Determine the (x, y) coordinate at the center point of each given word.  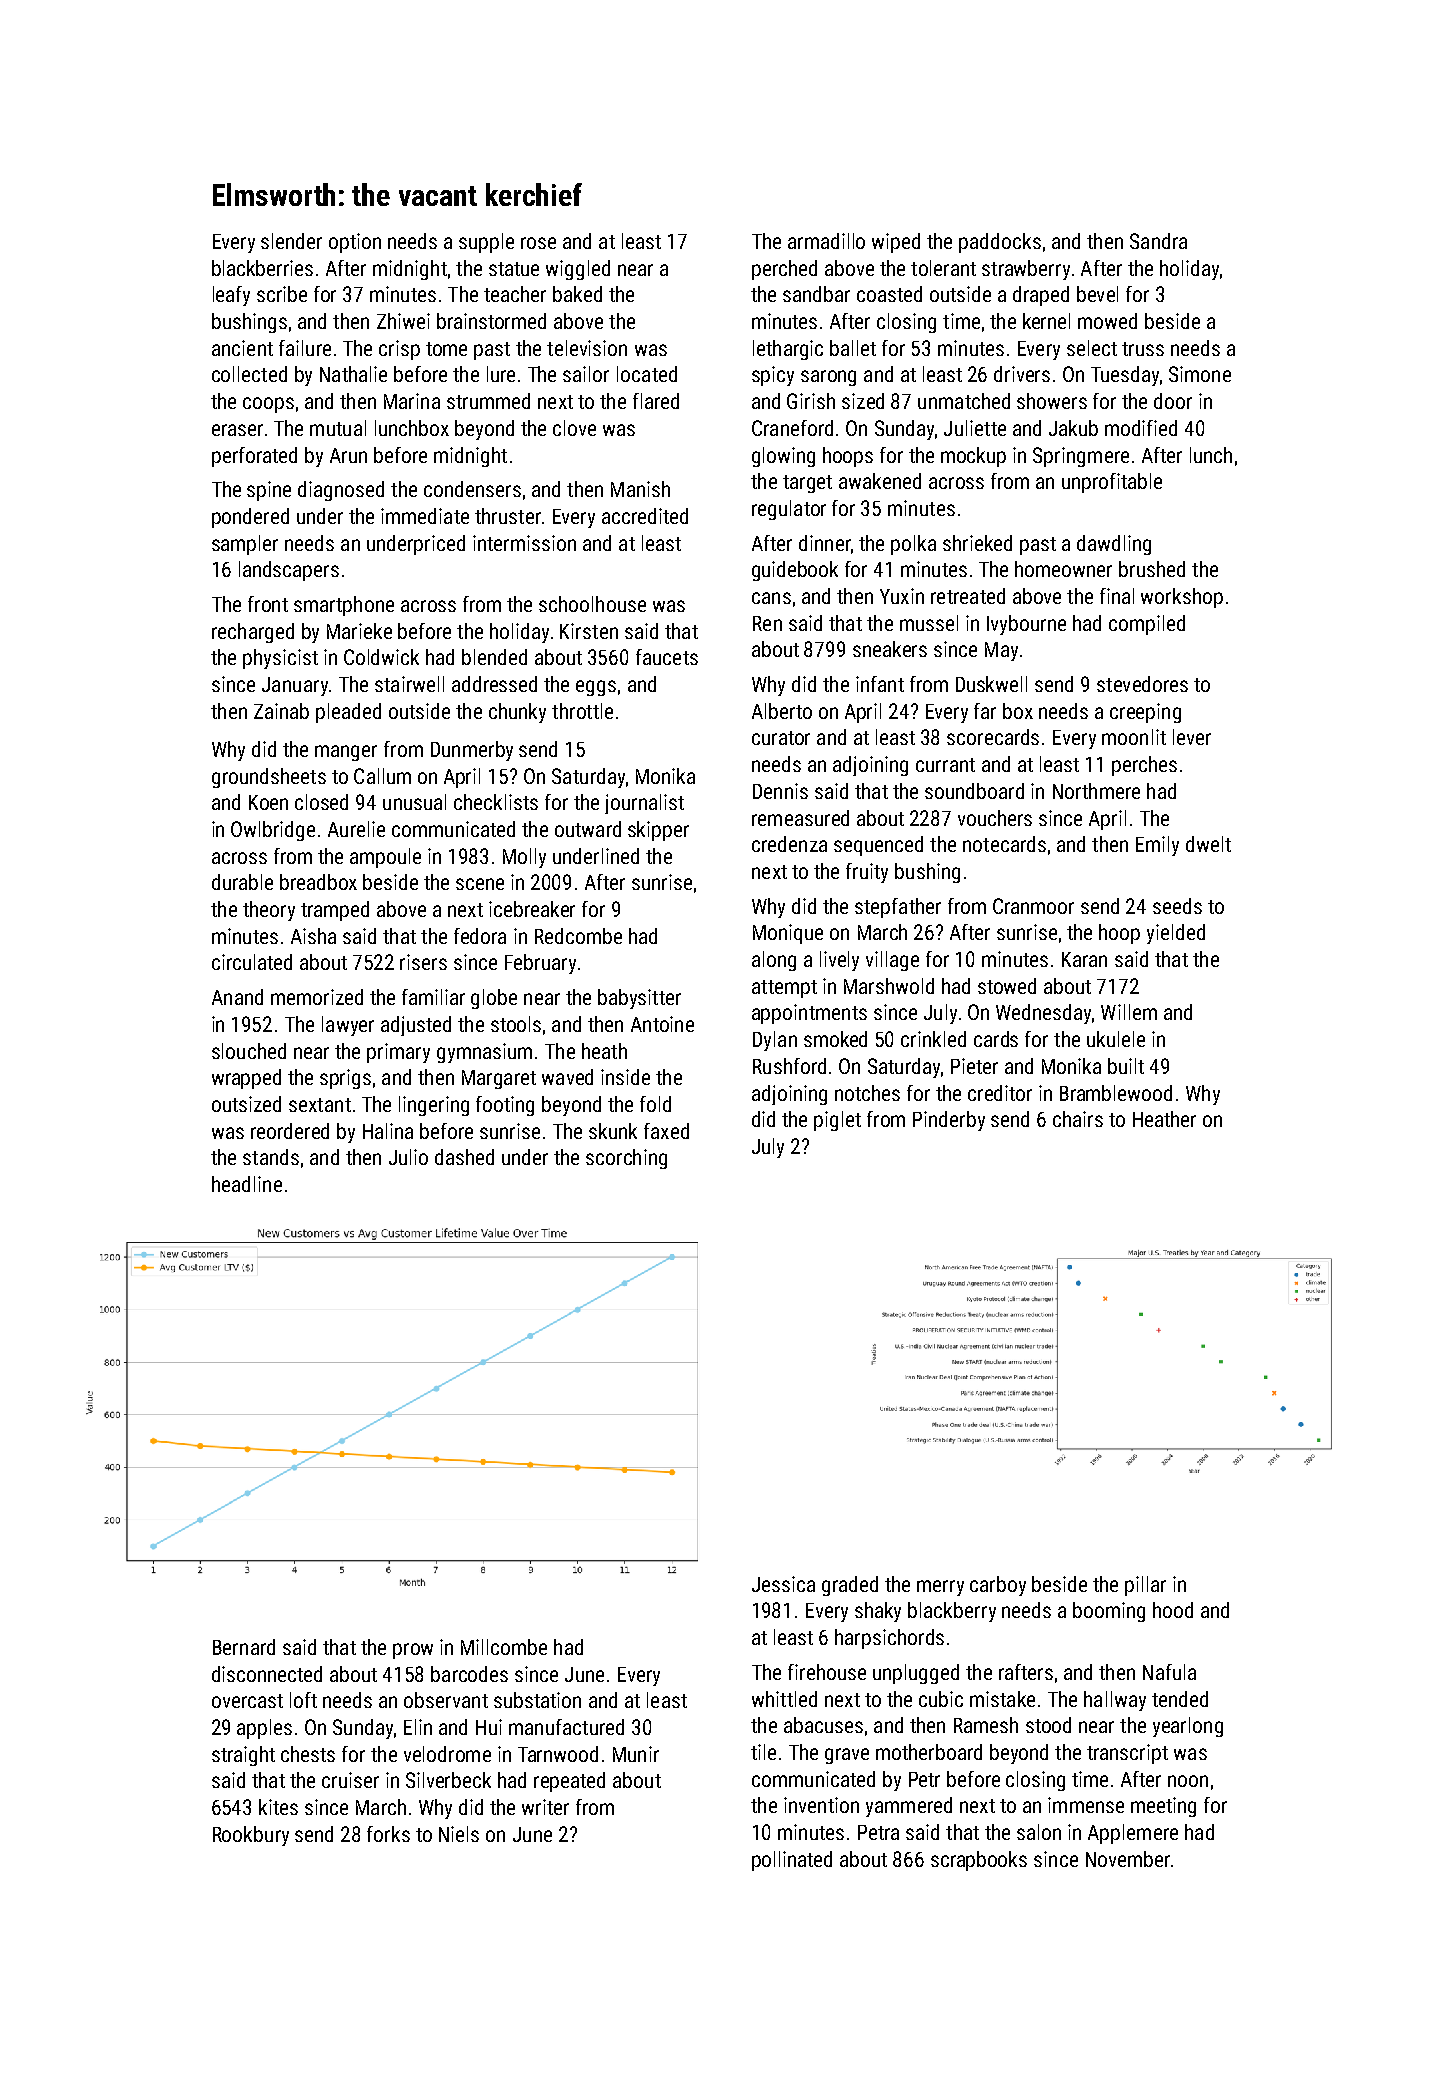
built (1126, 1066)
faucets (667, 657)
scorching (626, 1159)
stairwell (409, 684)
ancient (242, 348)
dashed (464, 1157)
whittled (784, 1699)
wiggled (578, 270)
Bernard (244, 1647)
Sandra (1158, 241)
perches (1144, 766)
